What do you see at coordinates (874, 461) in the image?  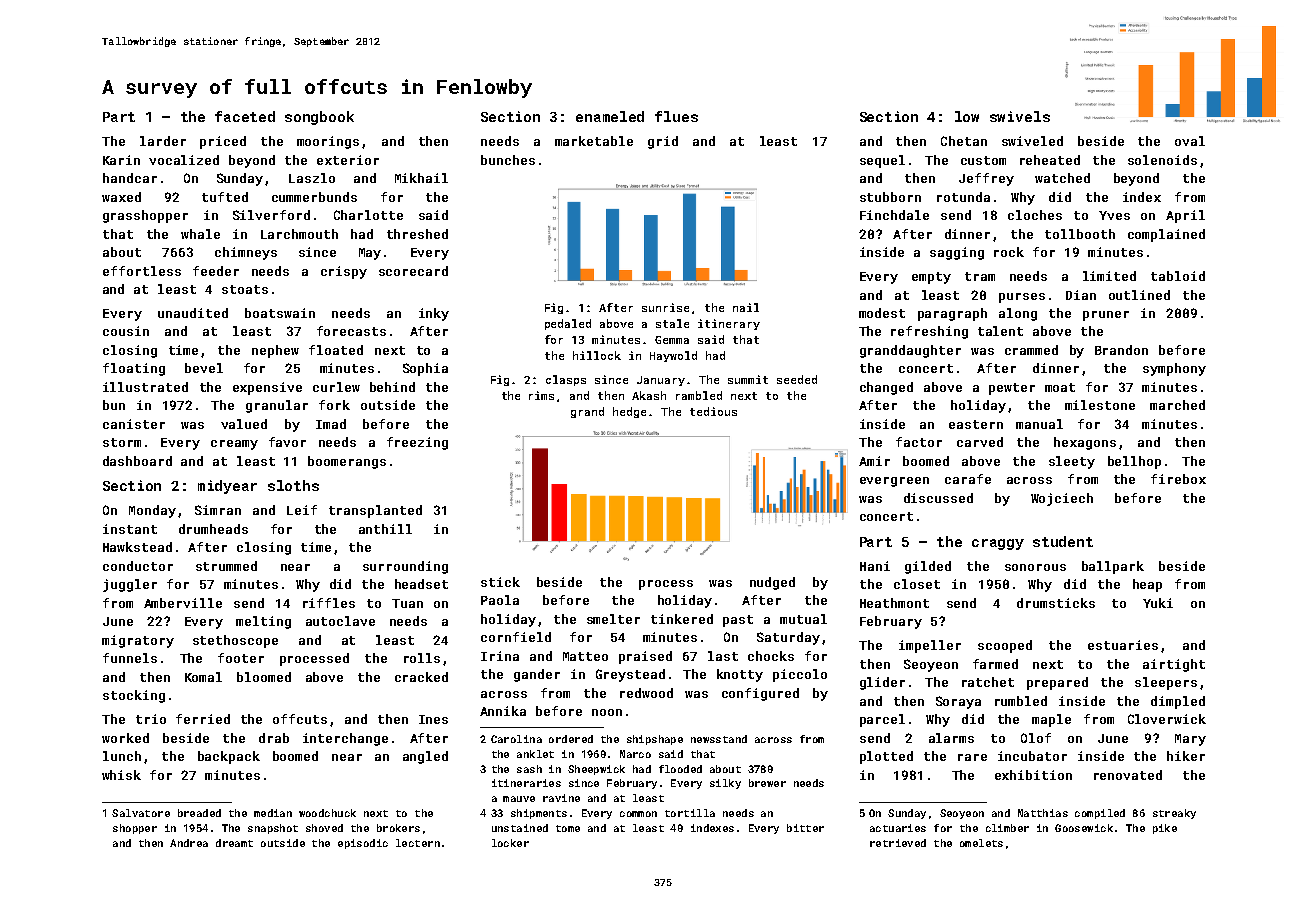 I see `Amir` at bounding box center [874, 461].
